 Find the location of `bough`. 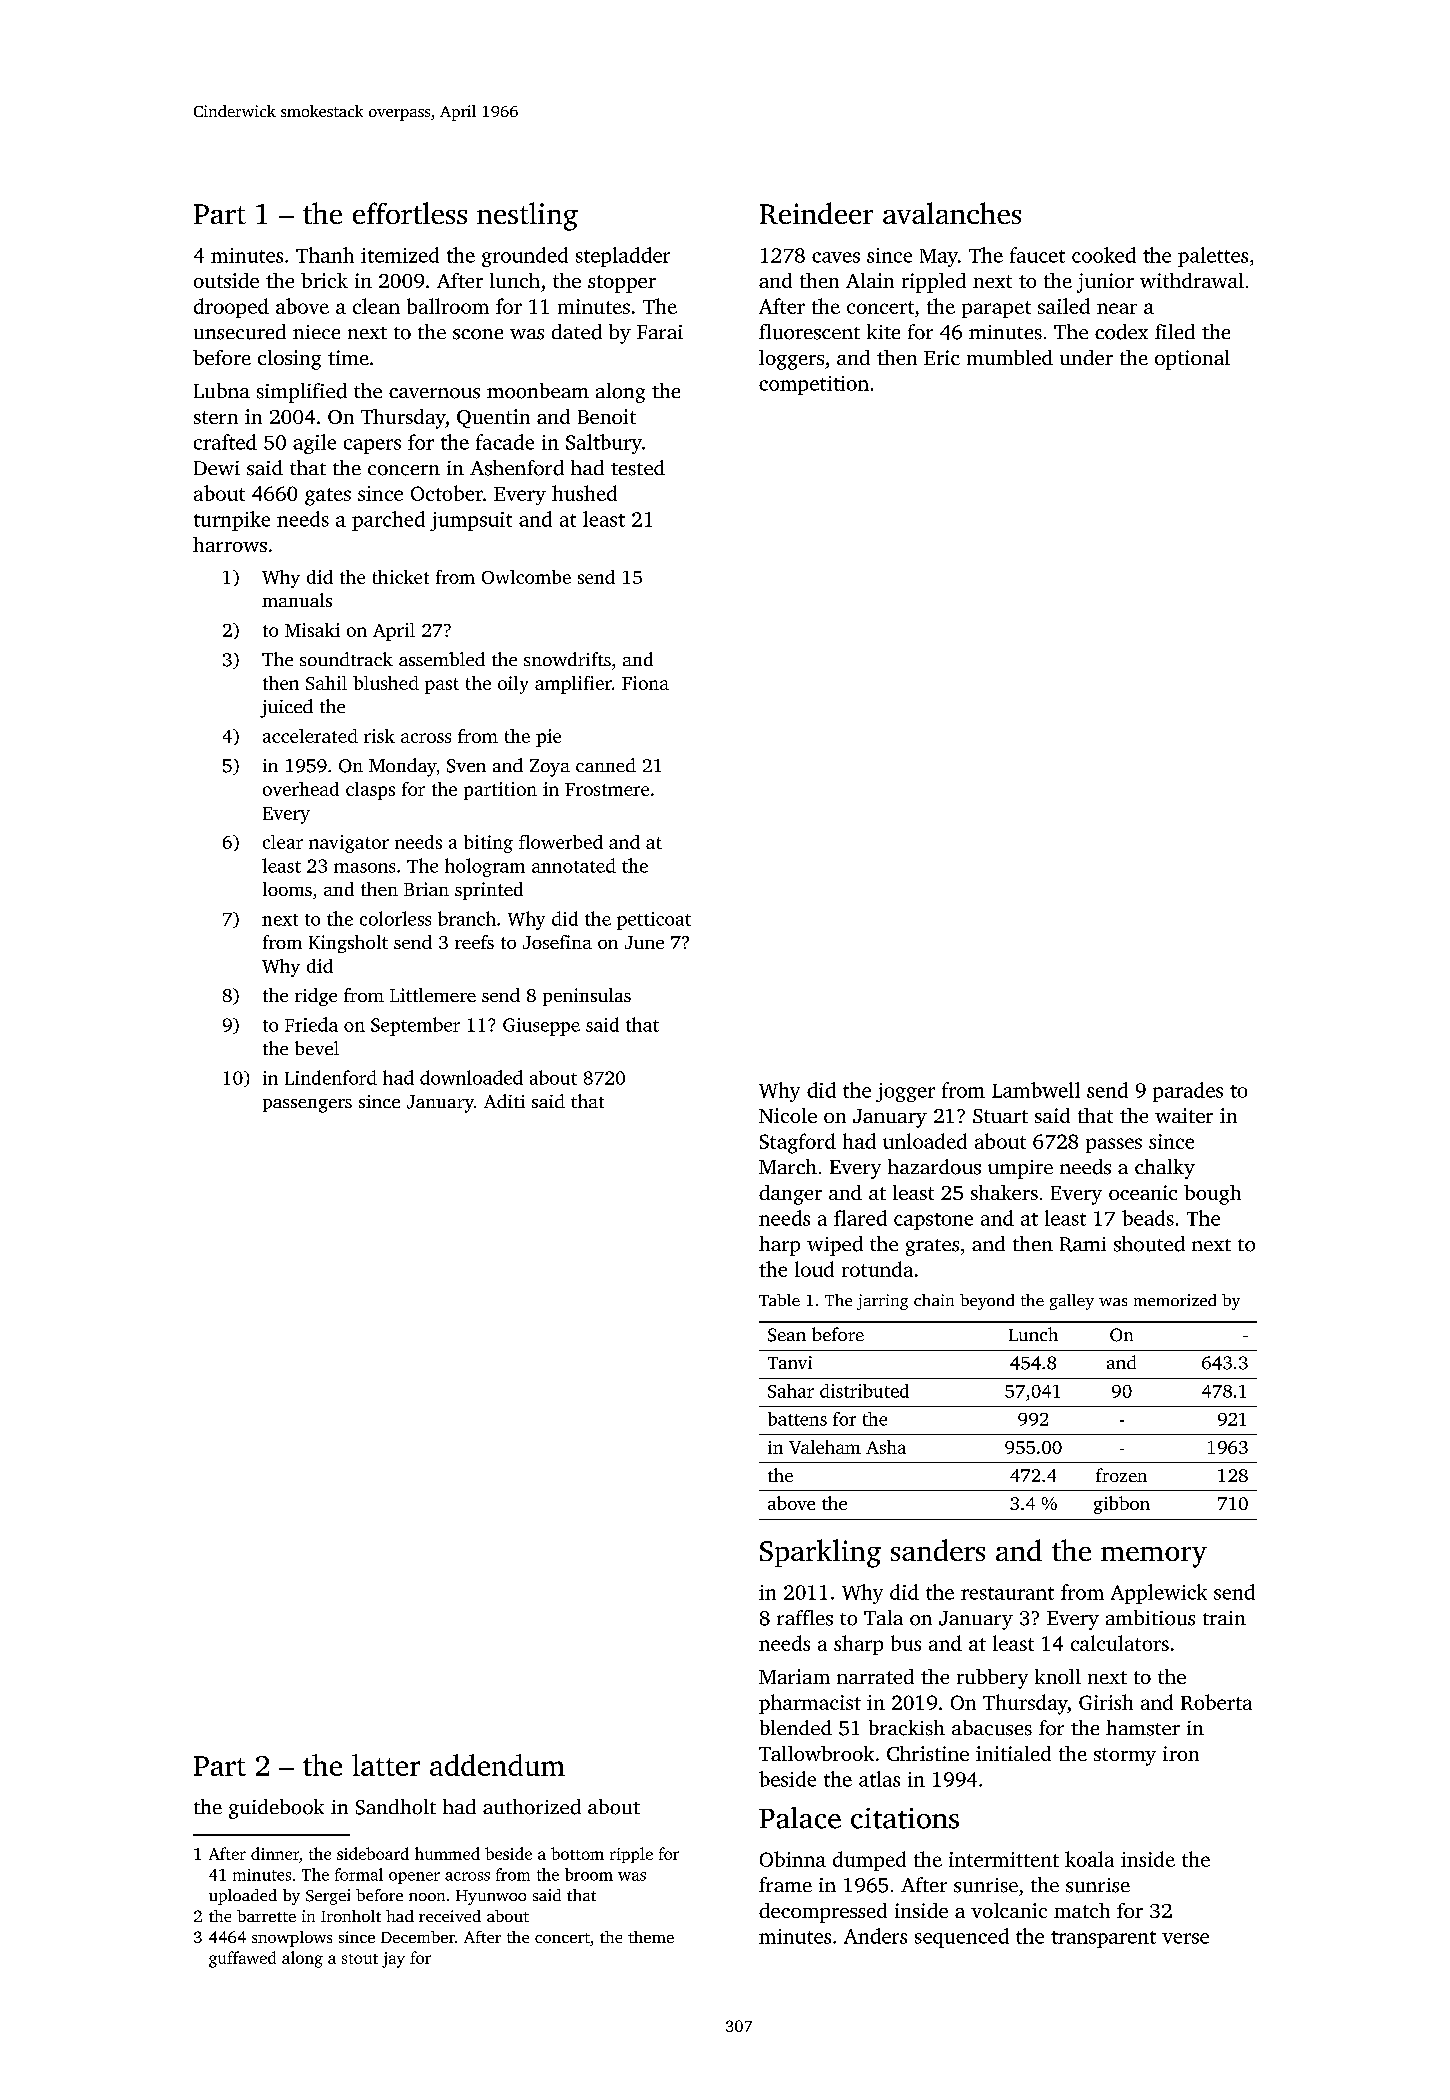

bough is located at coordinates (1212, 1195).
